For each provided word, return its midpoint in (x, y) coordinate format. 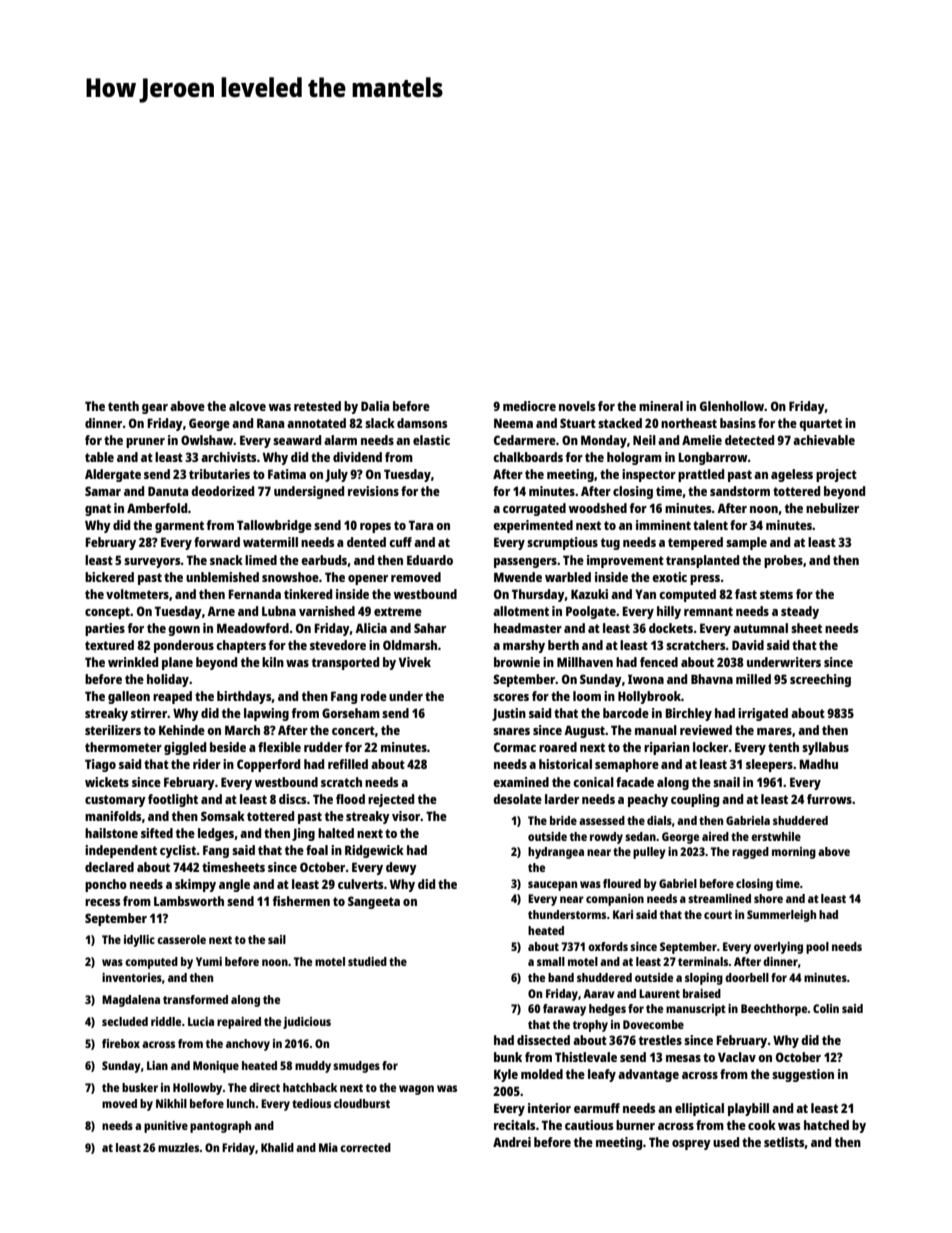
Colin (826, 1008)
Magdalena (131, 1001)
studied (367, 961)
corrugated (534, 509)
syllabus (825, 748)
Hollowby (197, 1089)
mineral (661, 406)
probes (783, 561)
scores (511, 697)
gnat (98, 510)
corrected (365, 1147)
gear (155, 409)
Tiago (100, 765)
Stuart (578, 423)
